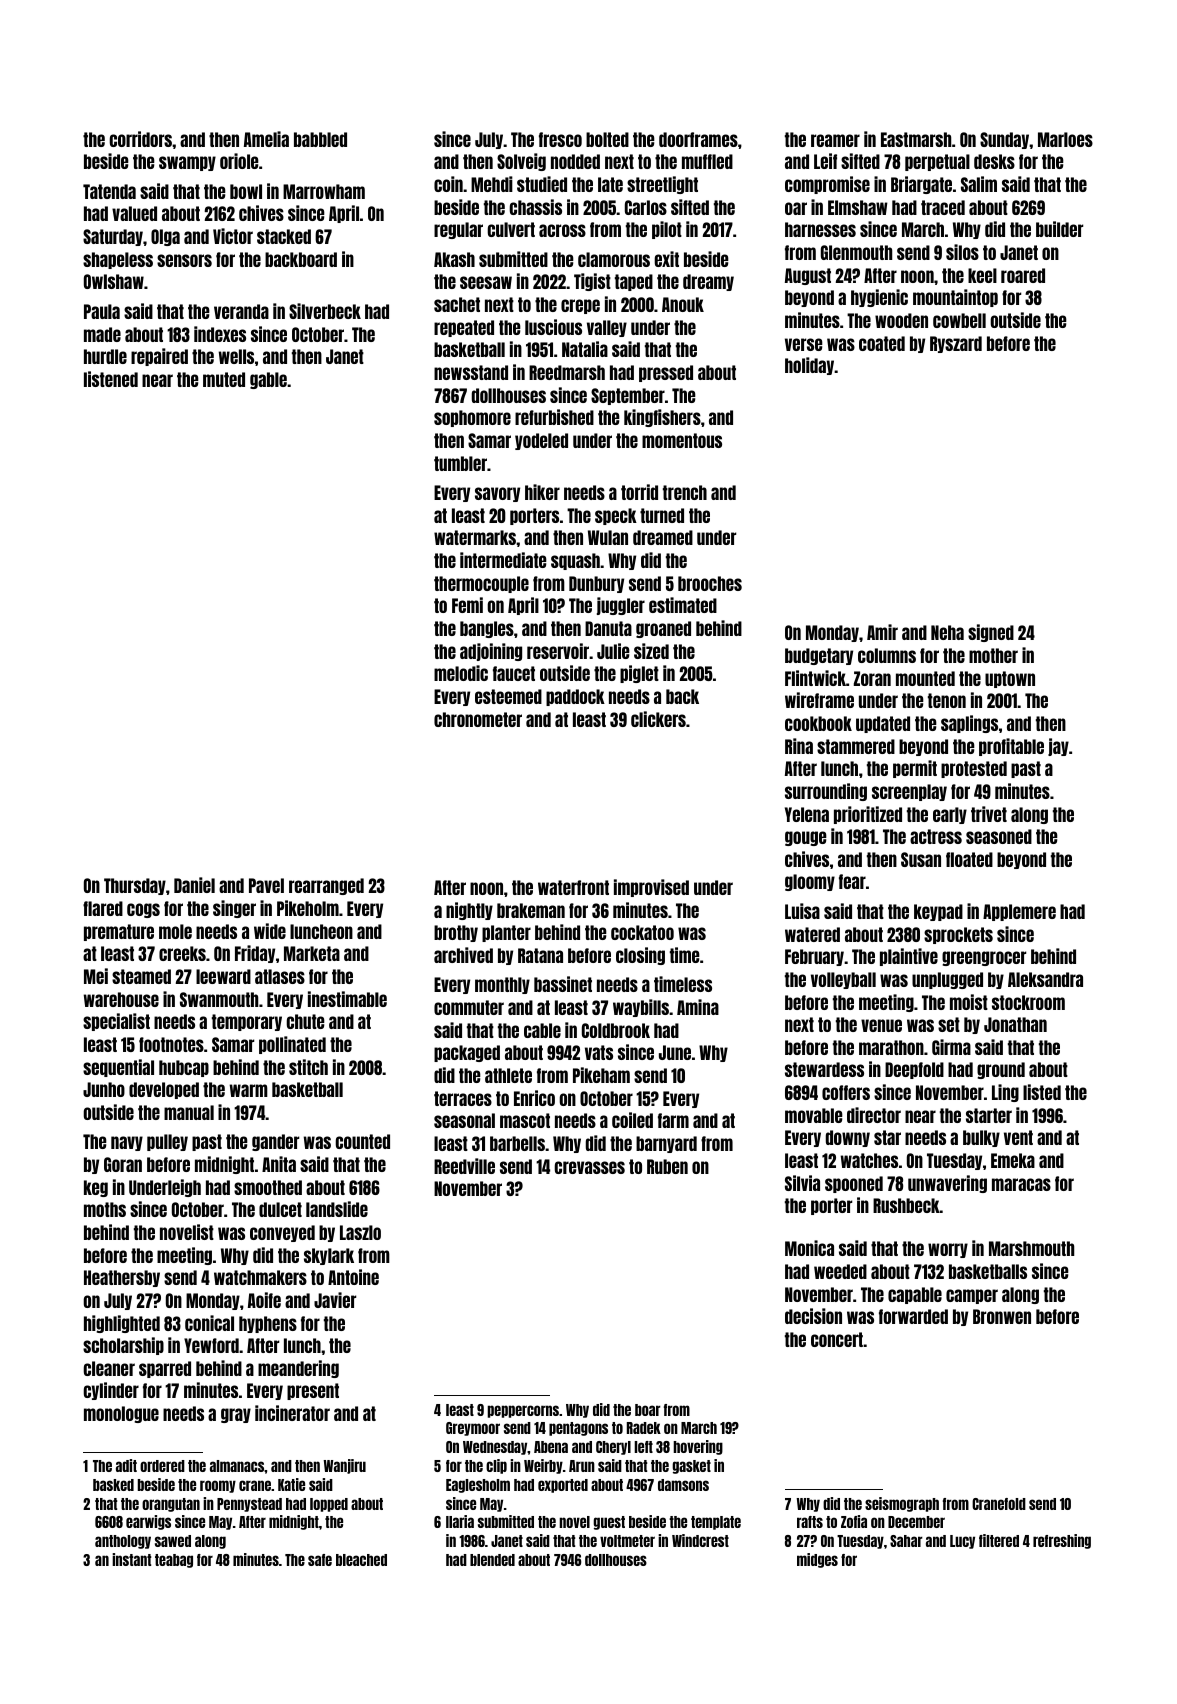 Image resolution: width=1177 pixels, height=1704 pixels. Describe the element at coordinates (607, 139) in the document. I see `bolted` at that location.
